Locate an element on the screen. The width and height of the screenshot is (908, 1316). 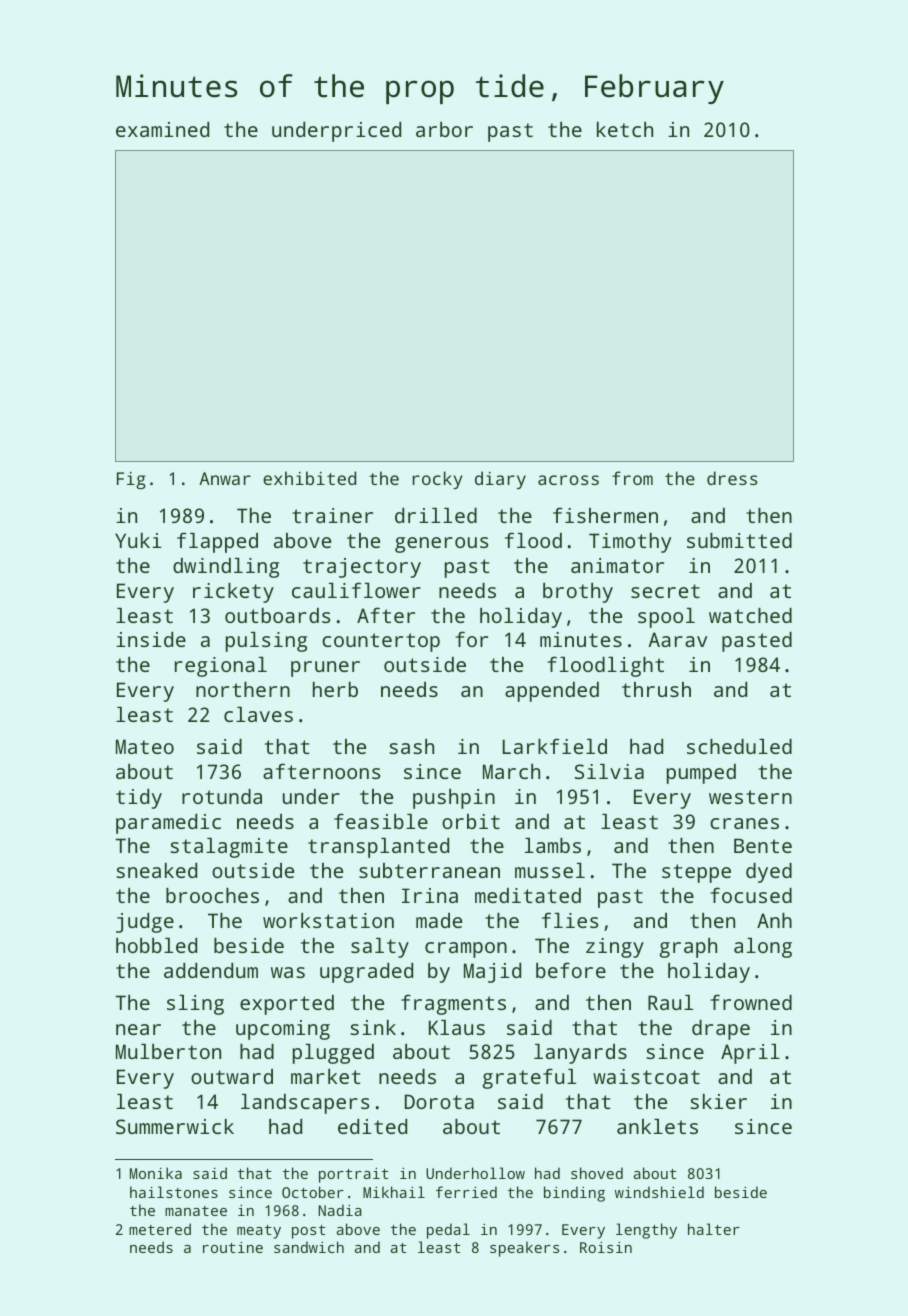
pedal is located at coordinates (448, 1231).
